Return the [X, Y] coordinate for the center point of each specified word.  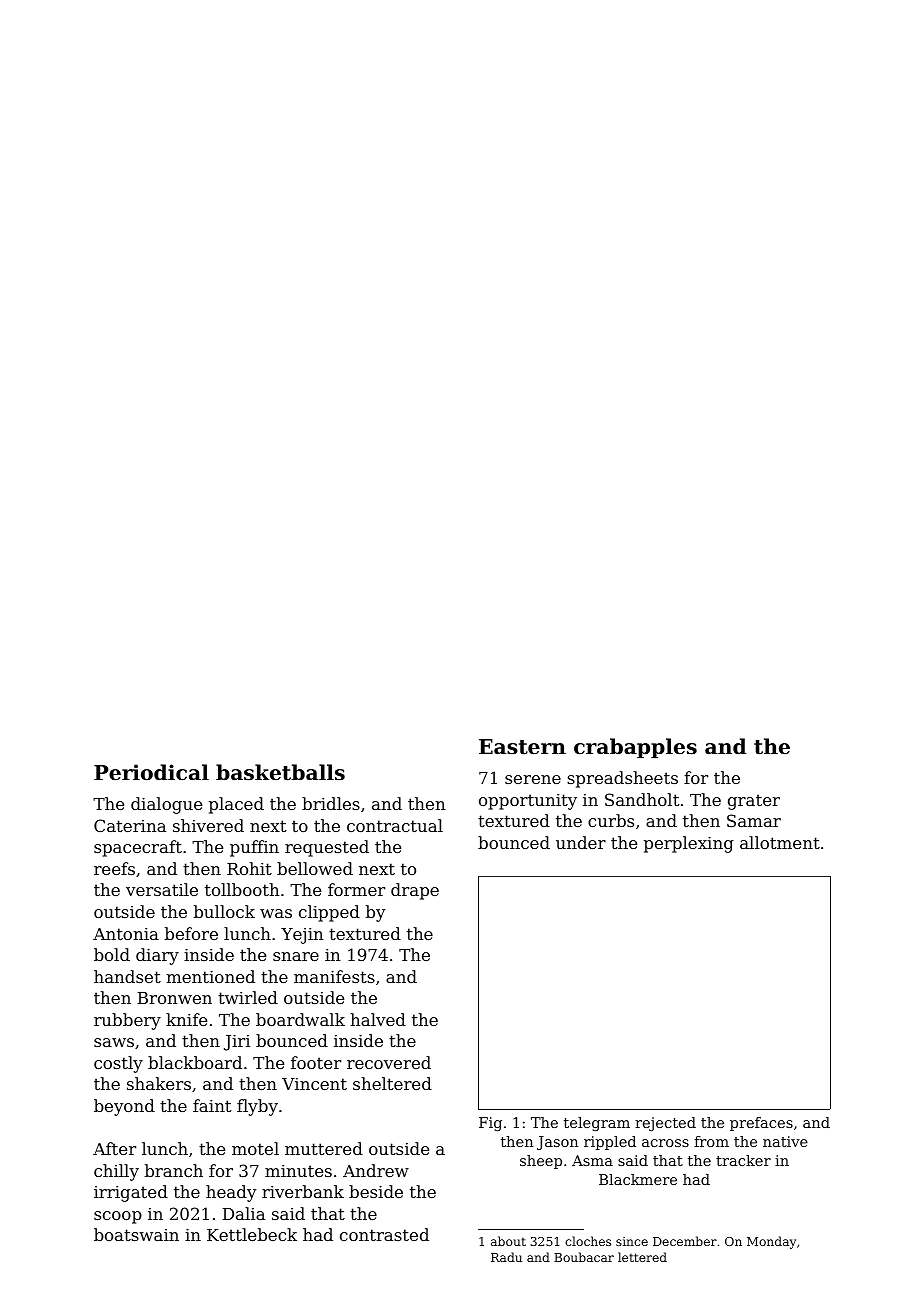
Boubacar [584, 1257]
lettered [642, 1257]
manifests [334, 976]
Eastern [522, 747]
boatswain [136, 1234]
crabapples [635, 748]
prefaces [761, 1124]
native [785, 1141]
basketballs [280, 772]
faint [212, 1105]
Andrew [376, 1170]
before [191, 933]
